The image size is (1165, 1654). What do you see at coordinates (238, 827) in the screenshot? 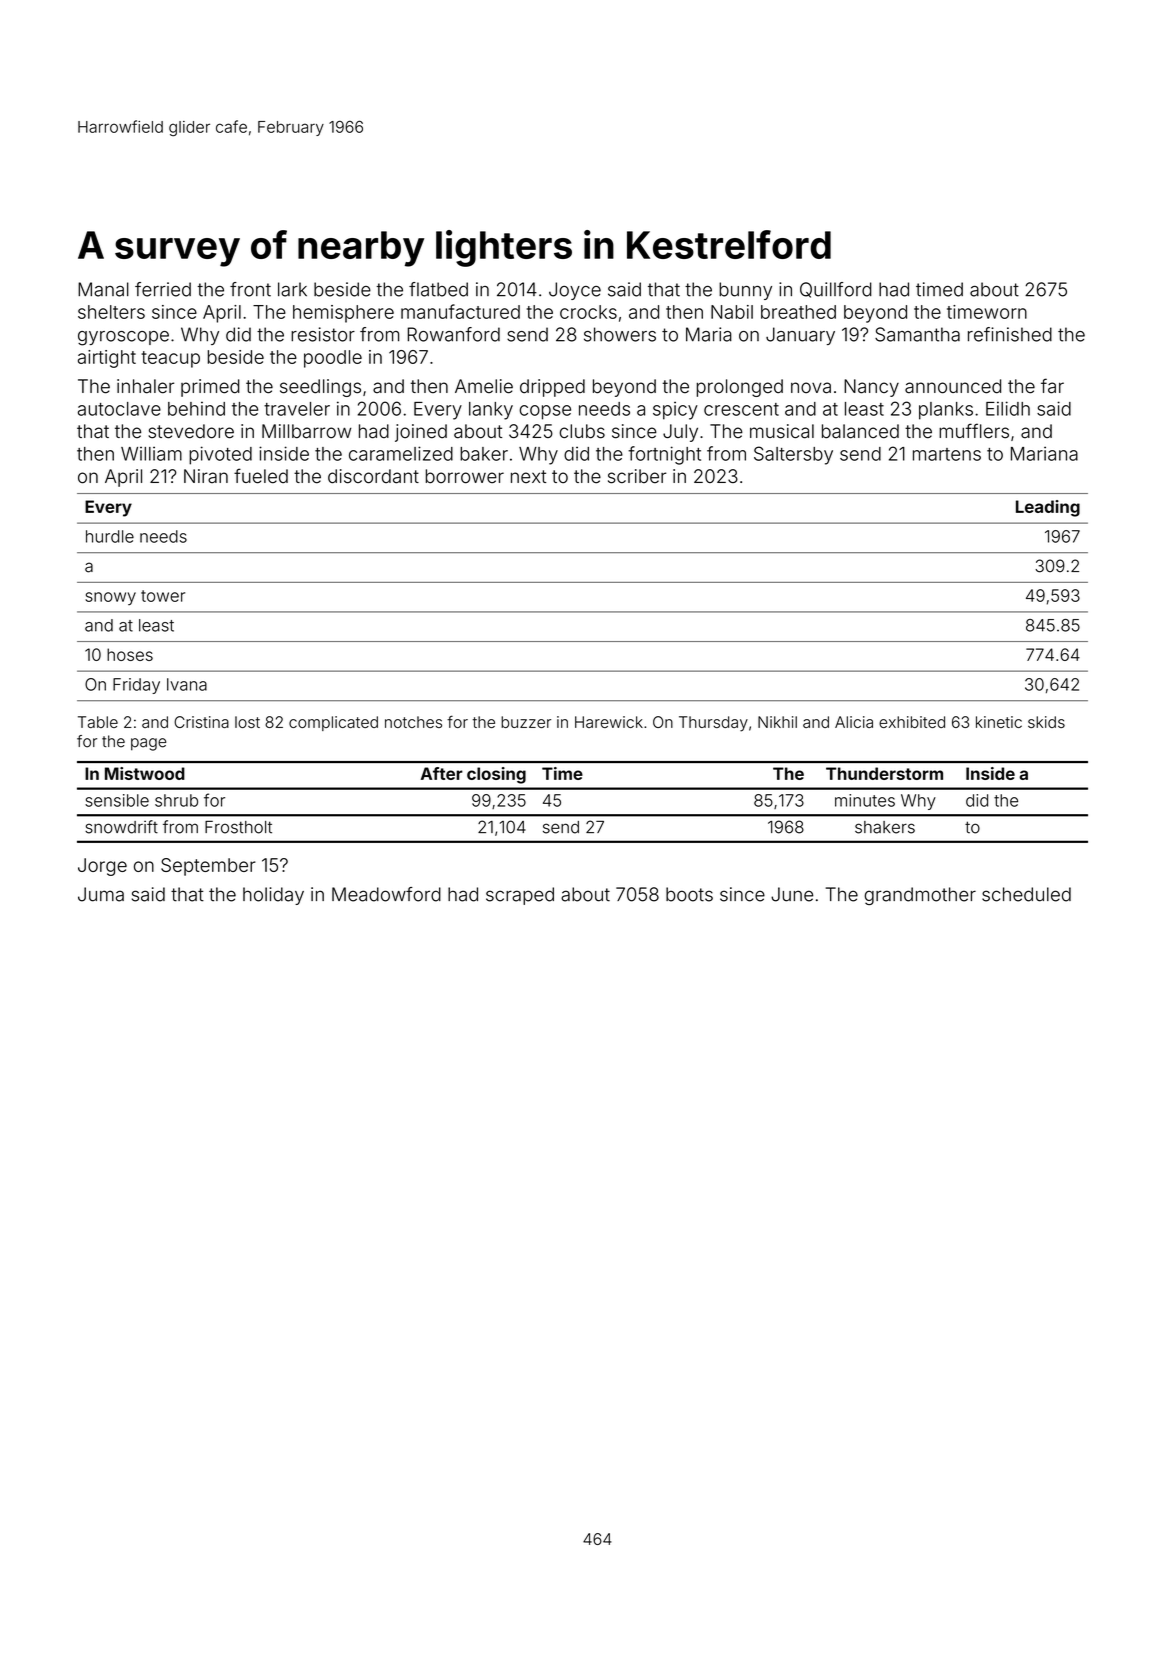
I see `Frostholt` at bounding box center [238, 827].
